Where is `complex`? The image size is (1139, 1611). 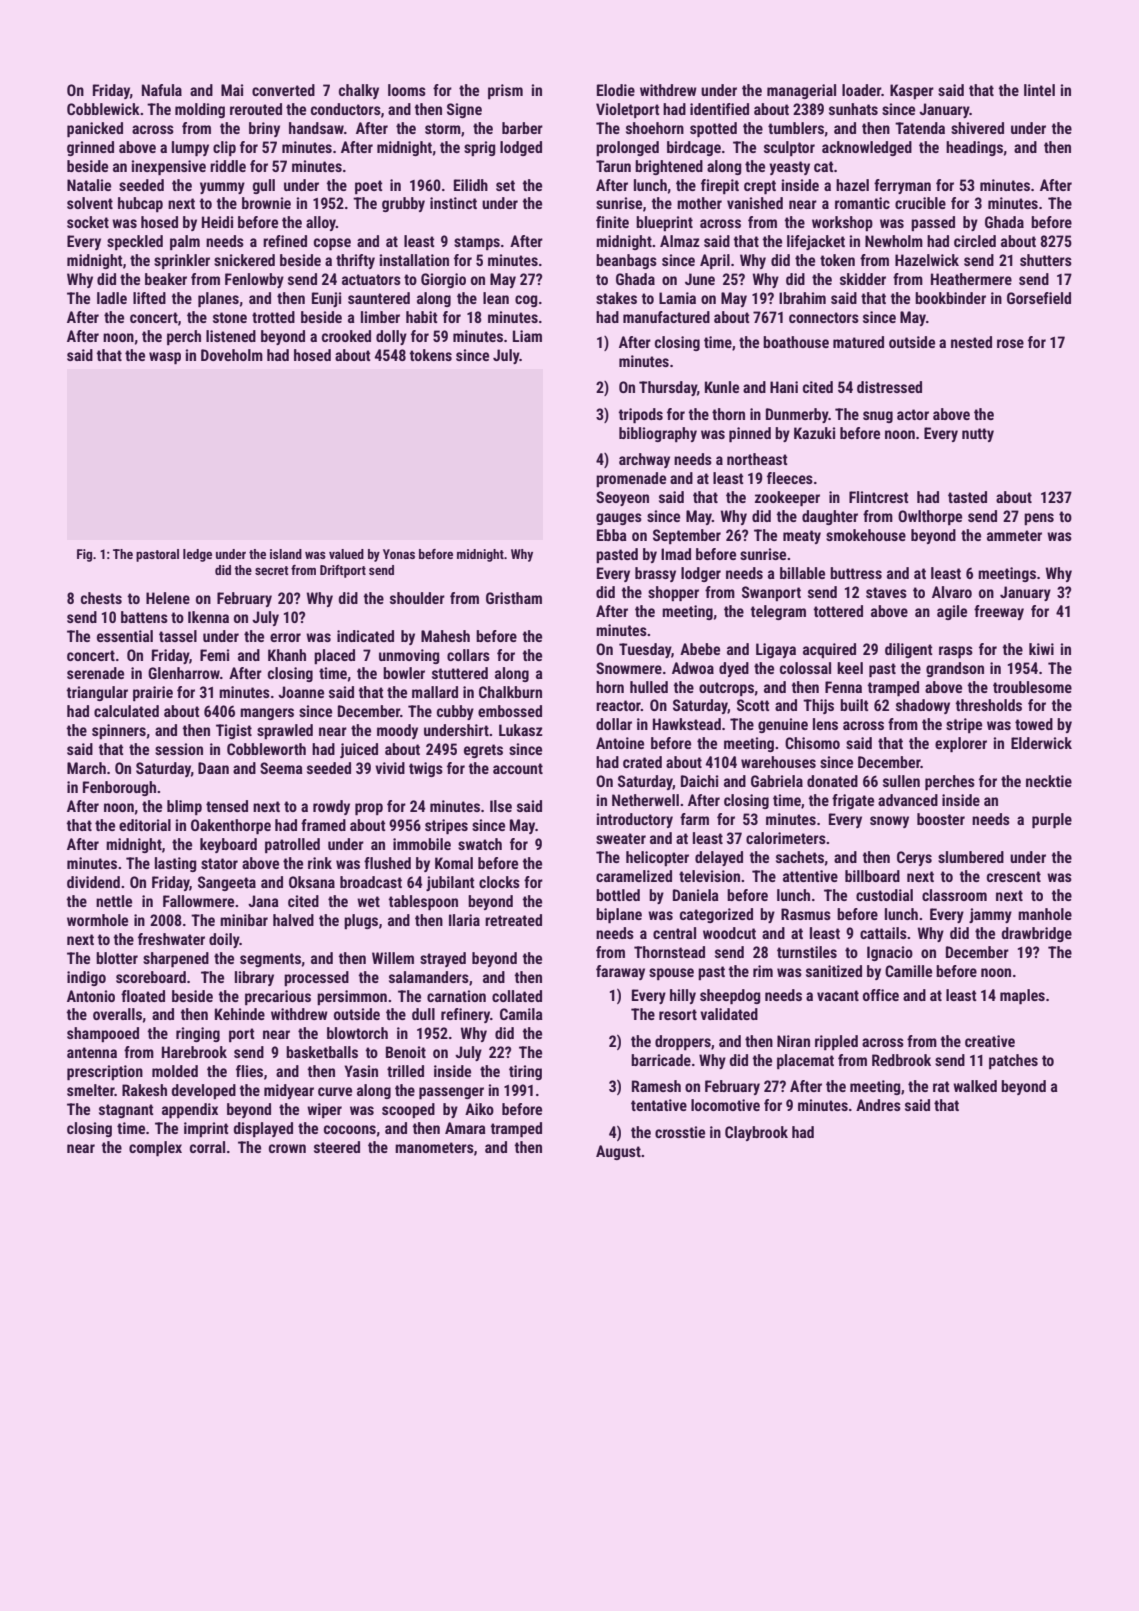 complex is located at coordinates (155, 1148).
